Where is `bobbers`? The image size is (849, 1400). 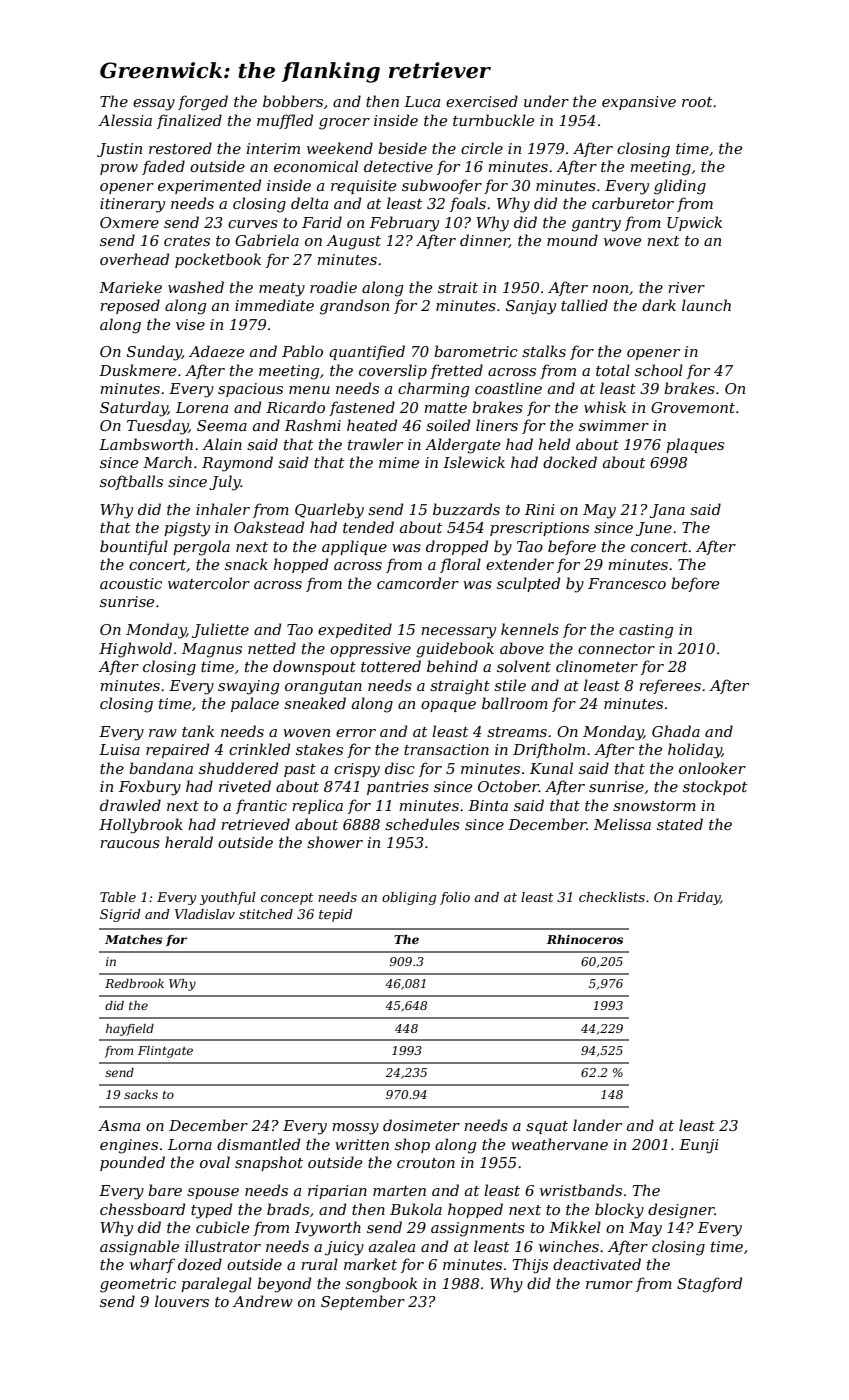 bobbers is located at coordinates (293, 101).
